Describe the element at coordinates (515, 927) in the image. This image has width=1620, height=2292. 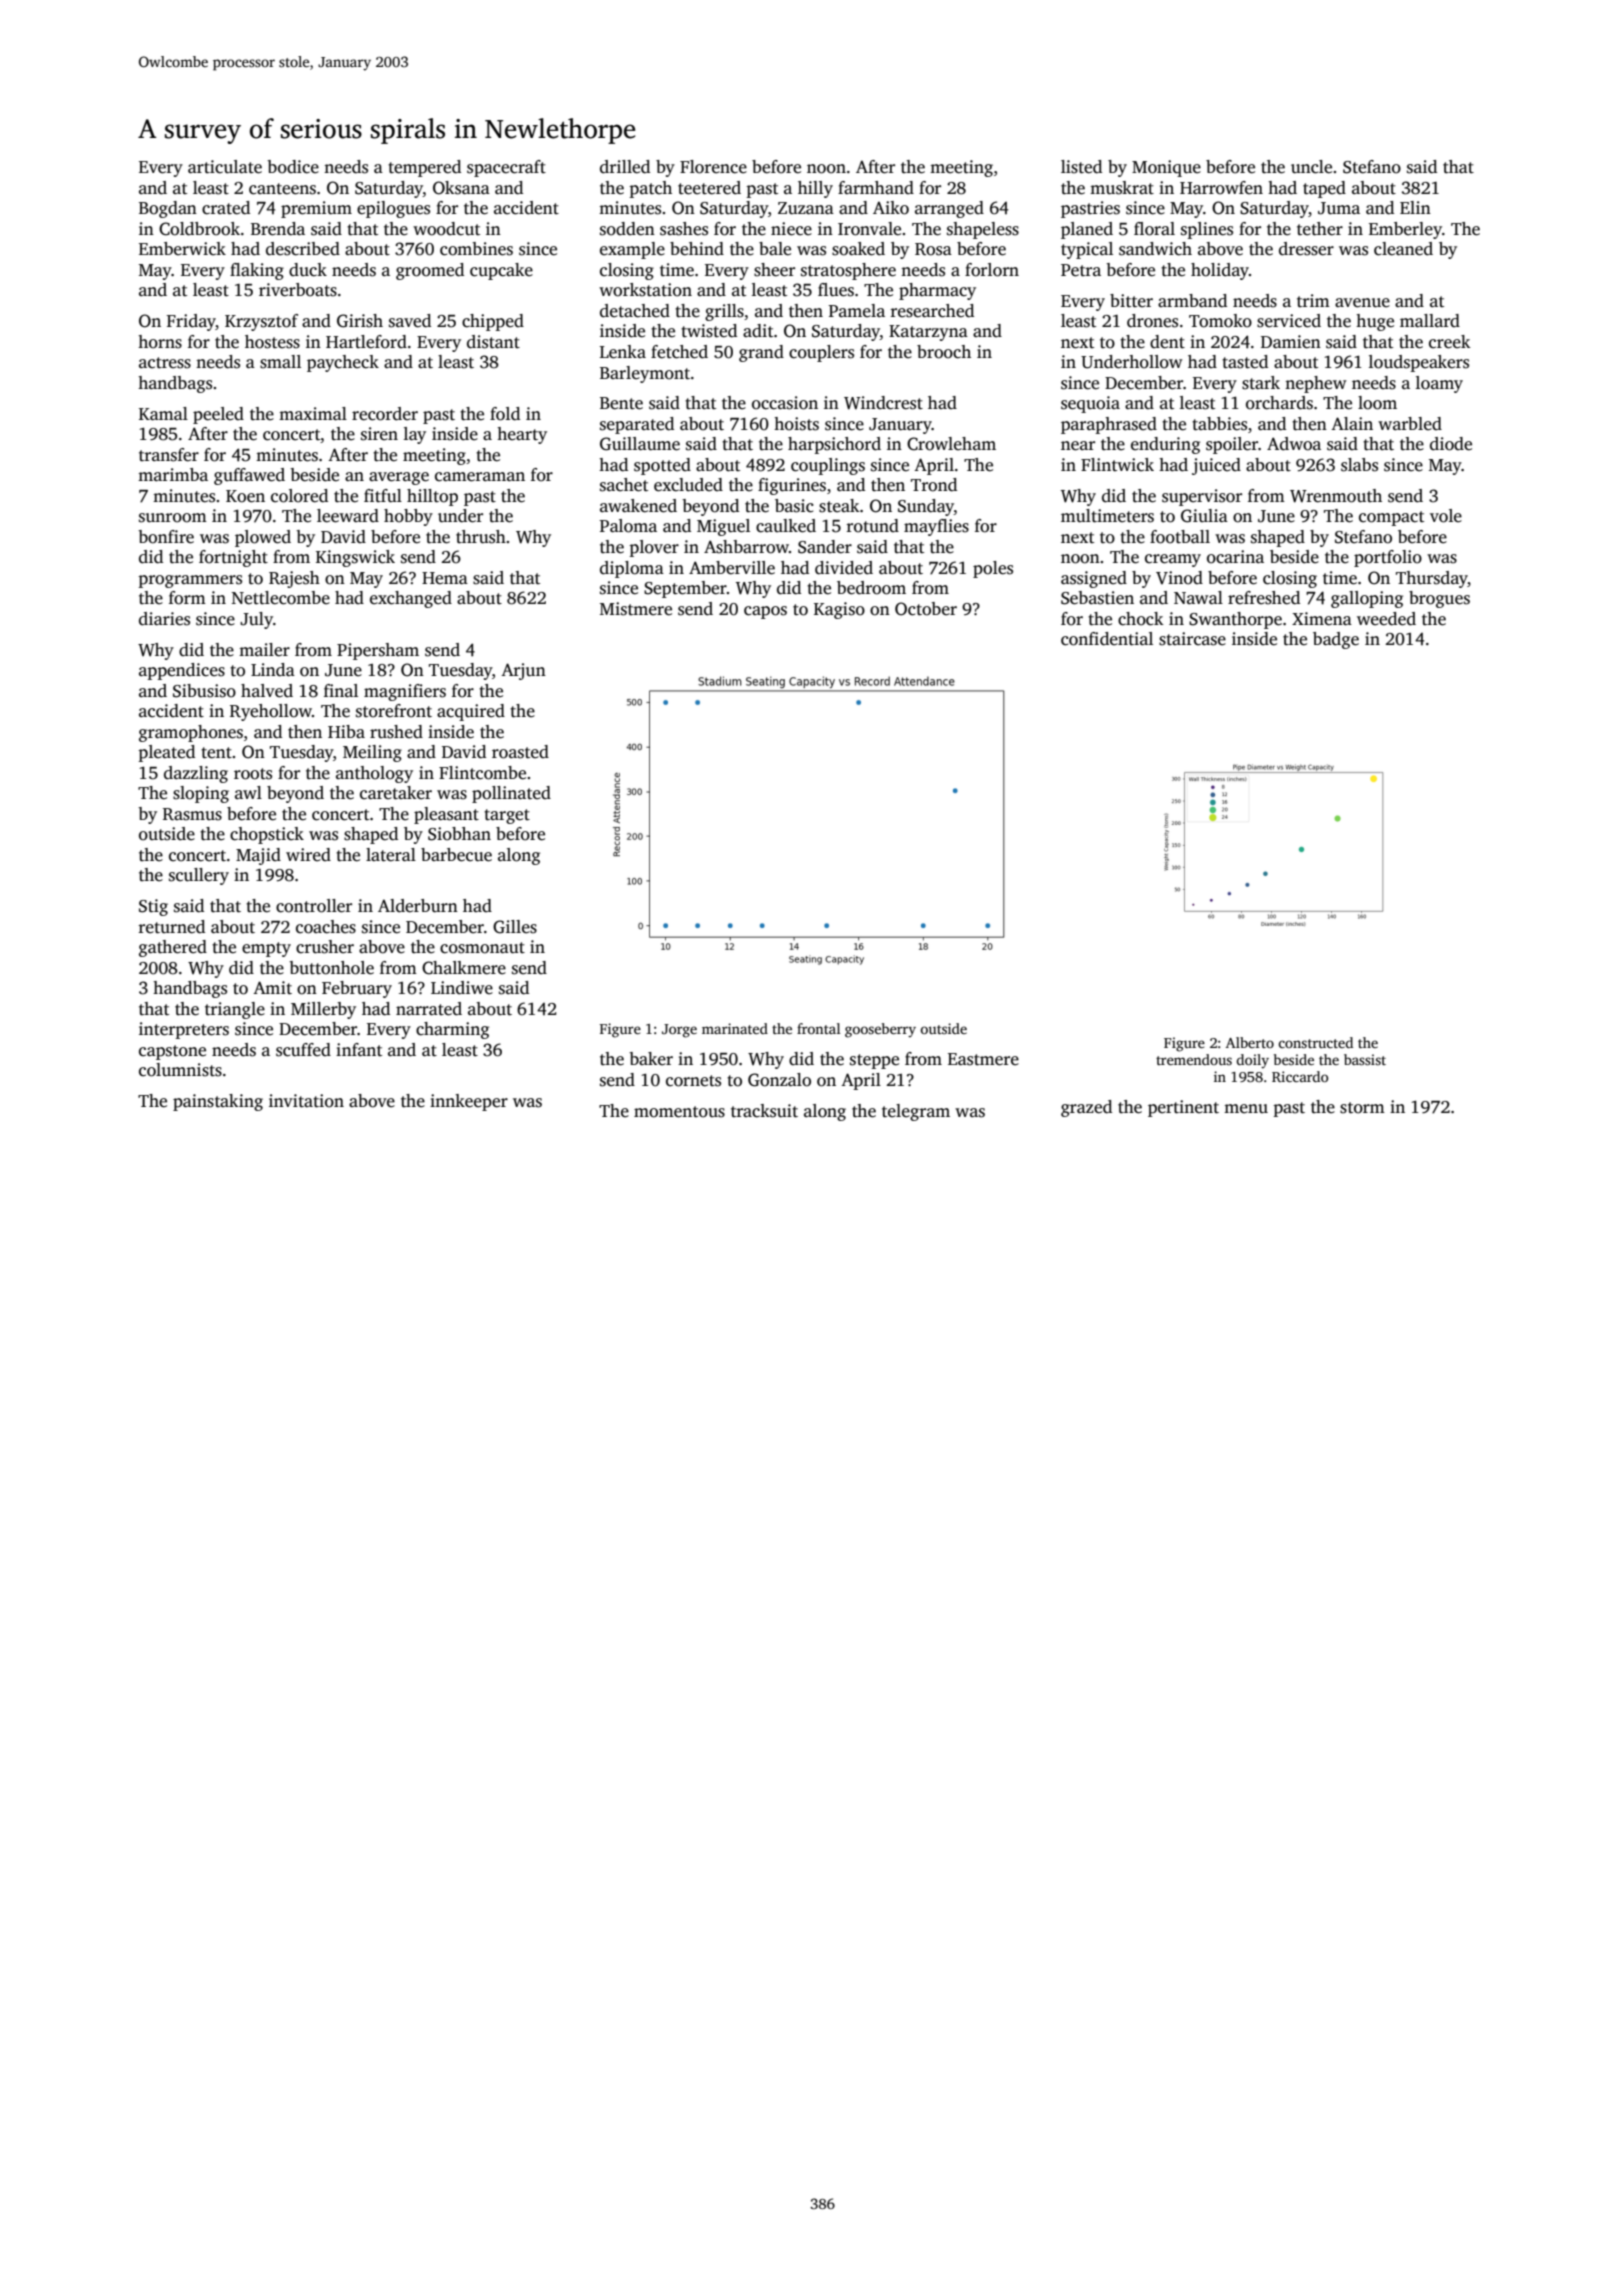
I see `Gilles` at that location.
